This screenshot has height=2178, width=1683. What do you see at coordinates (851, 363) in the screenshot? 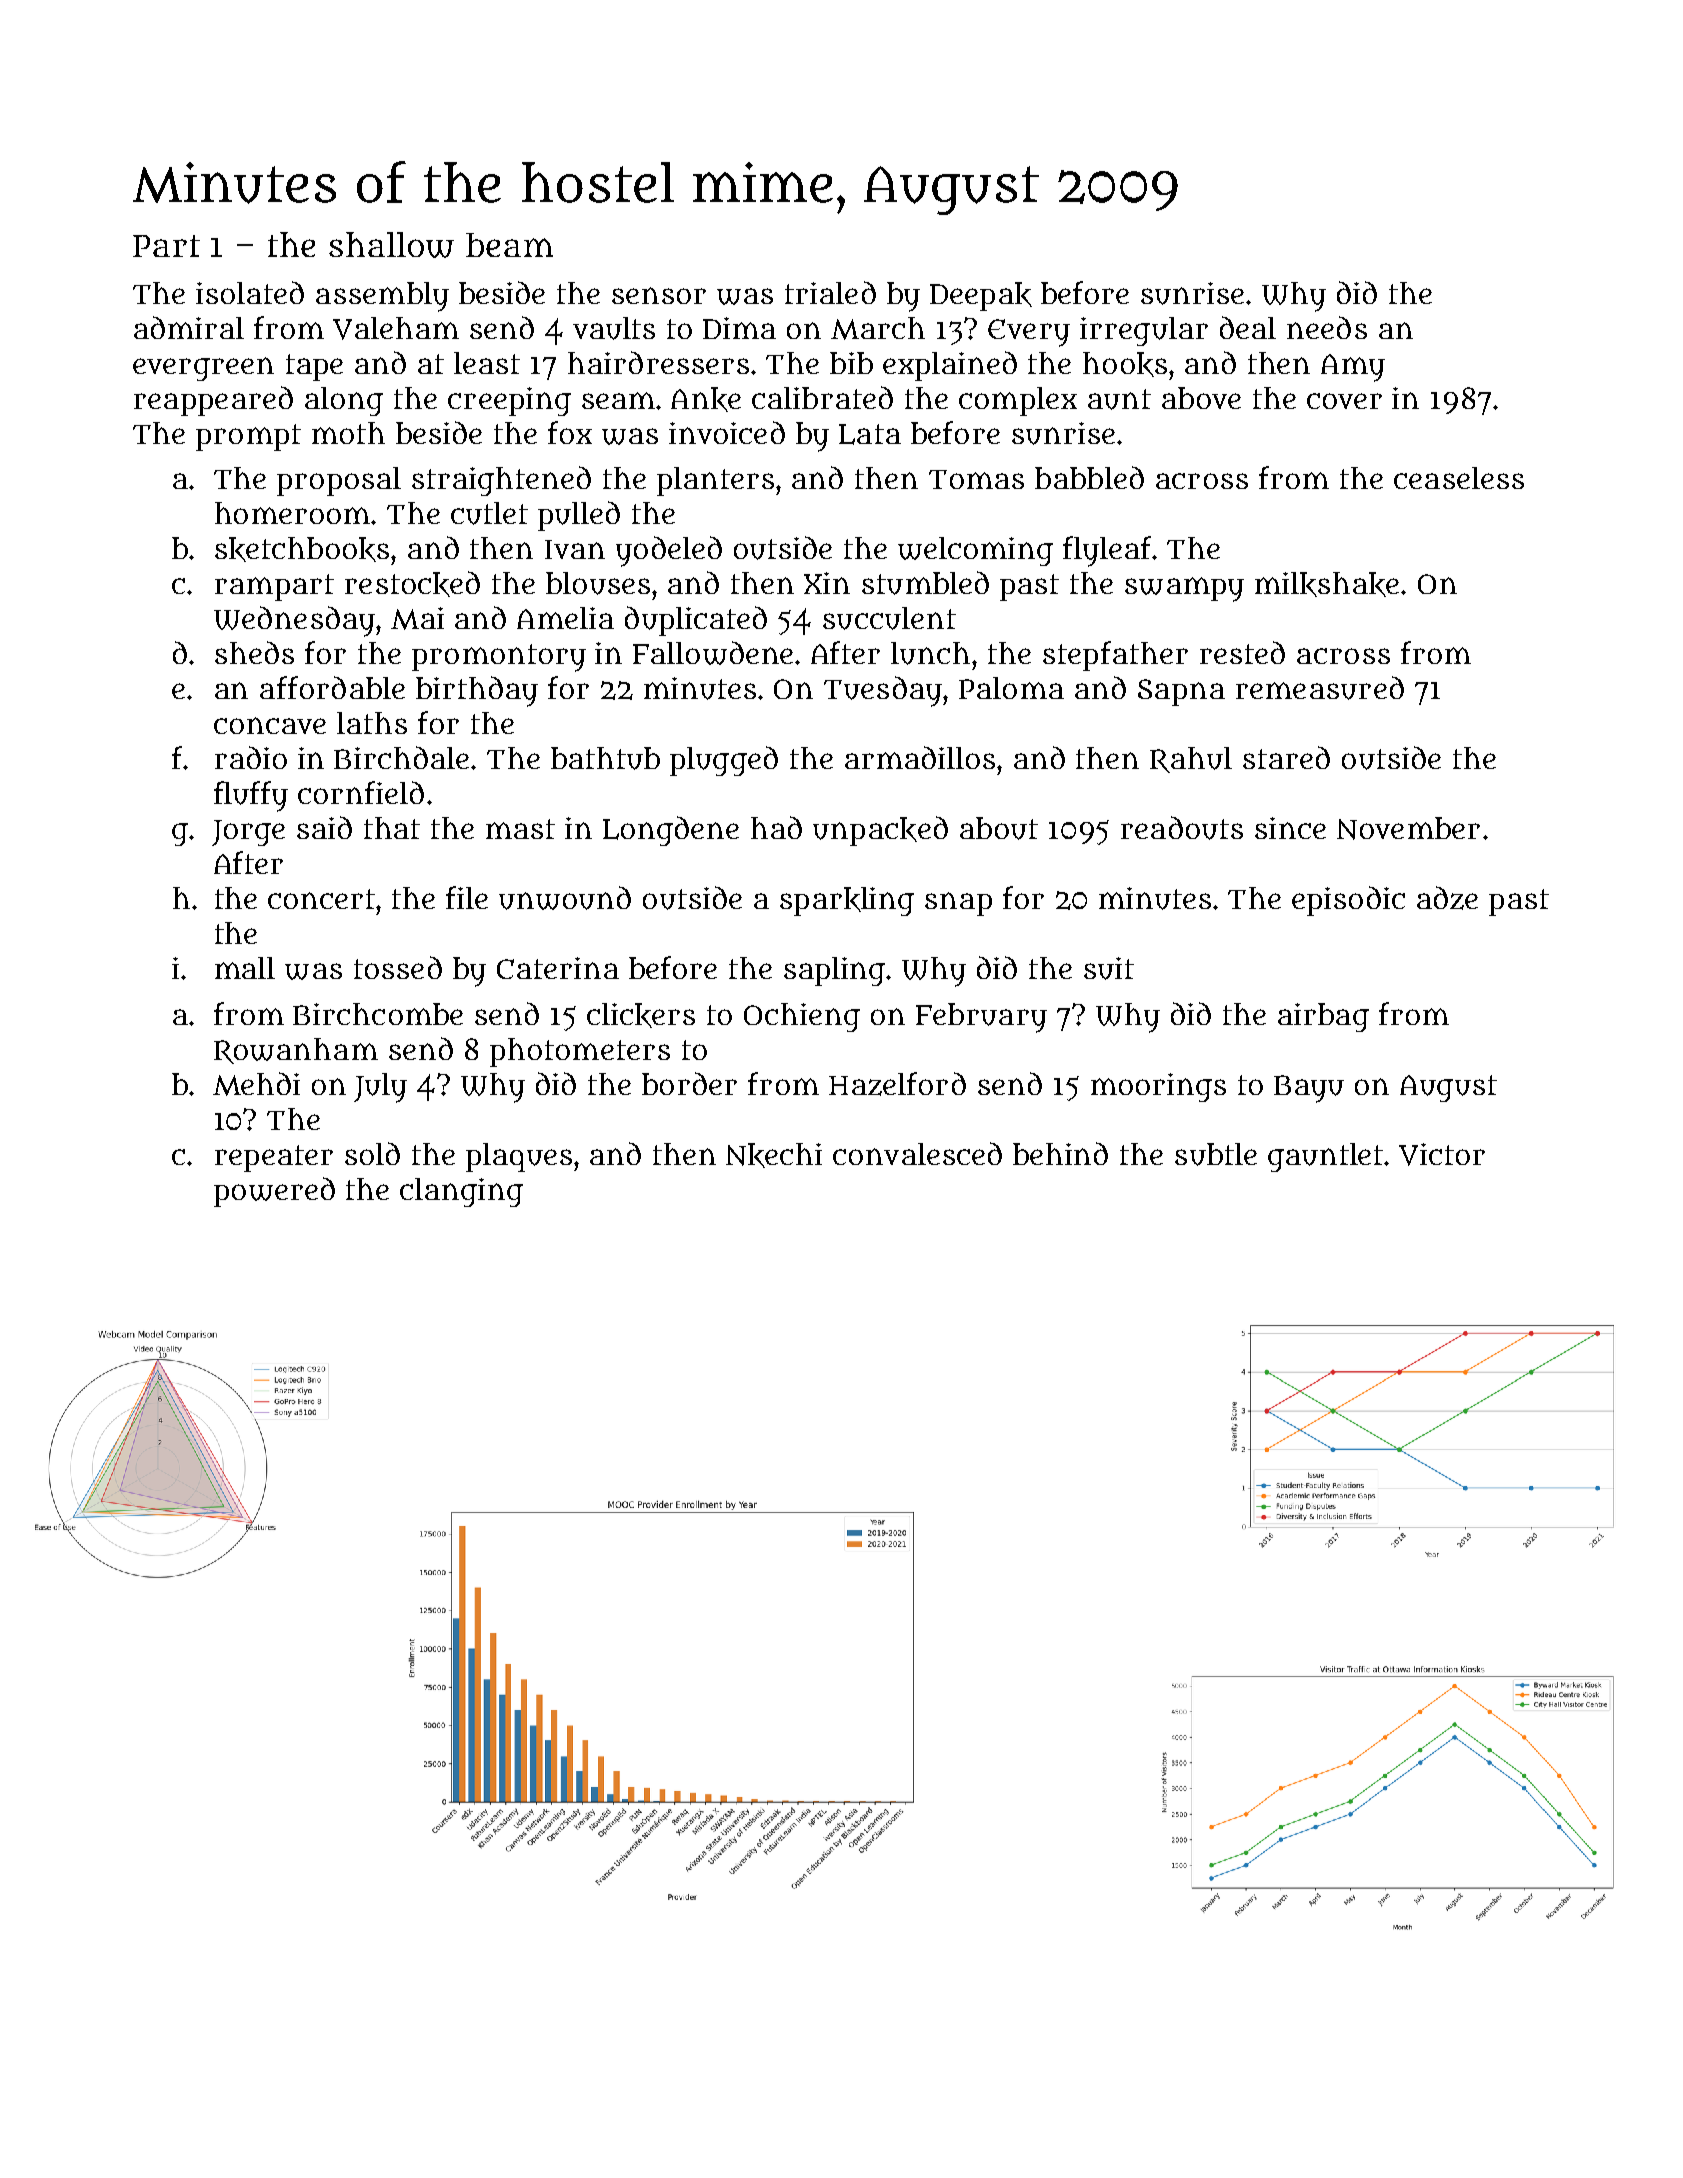
I see `bib` at bounding box center [851, 363].
